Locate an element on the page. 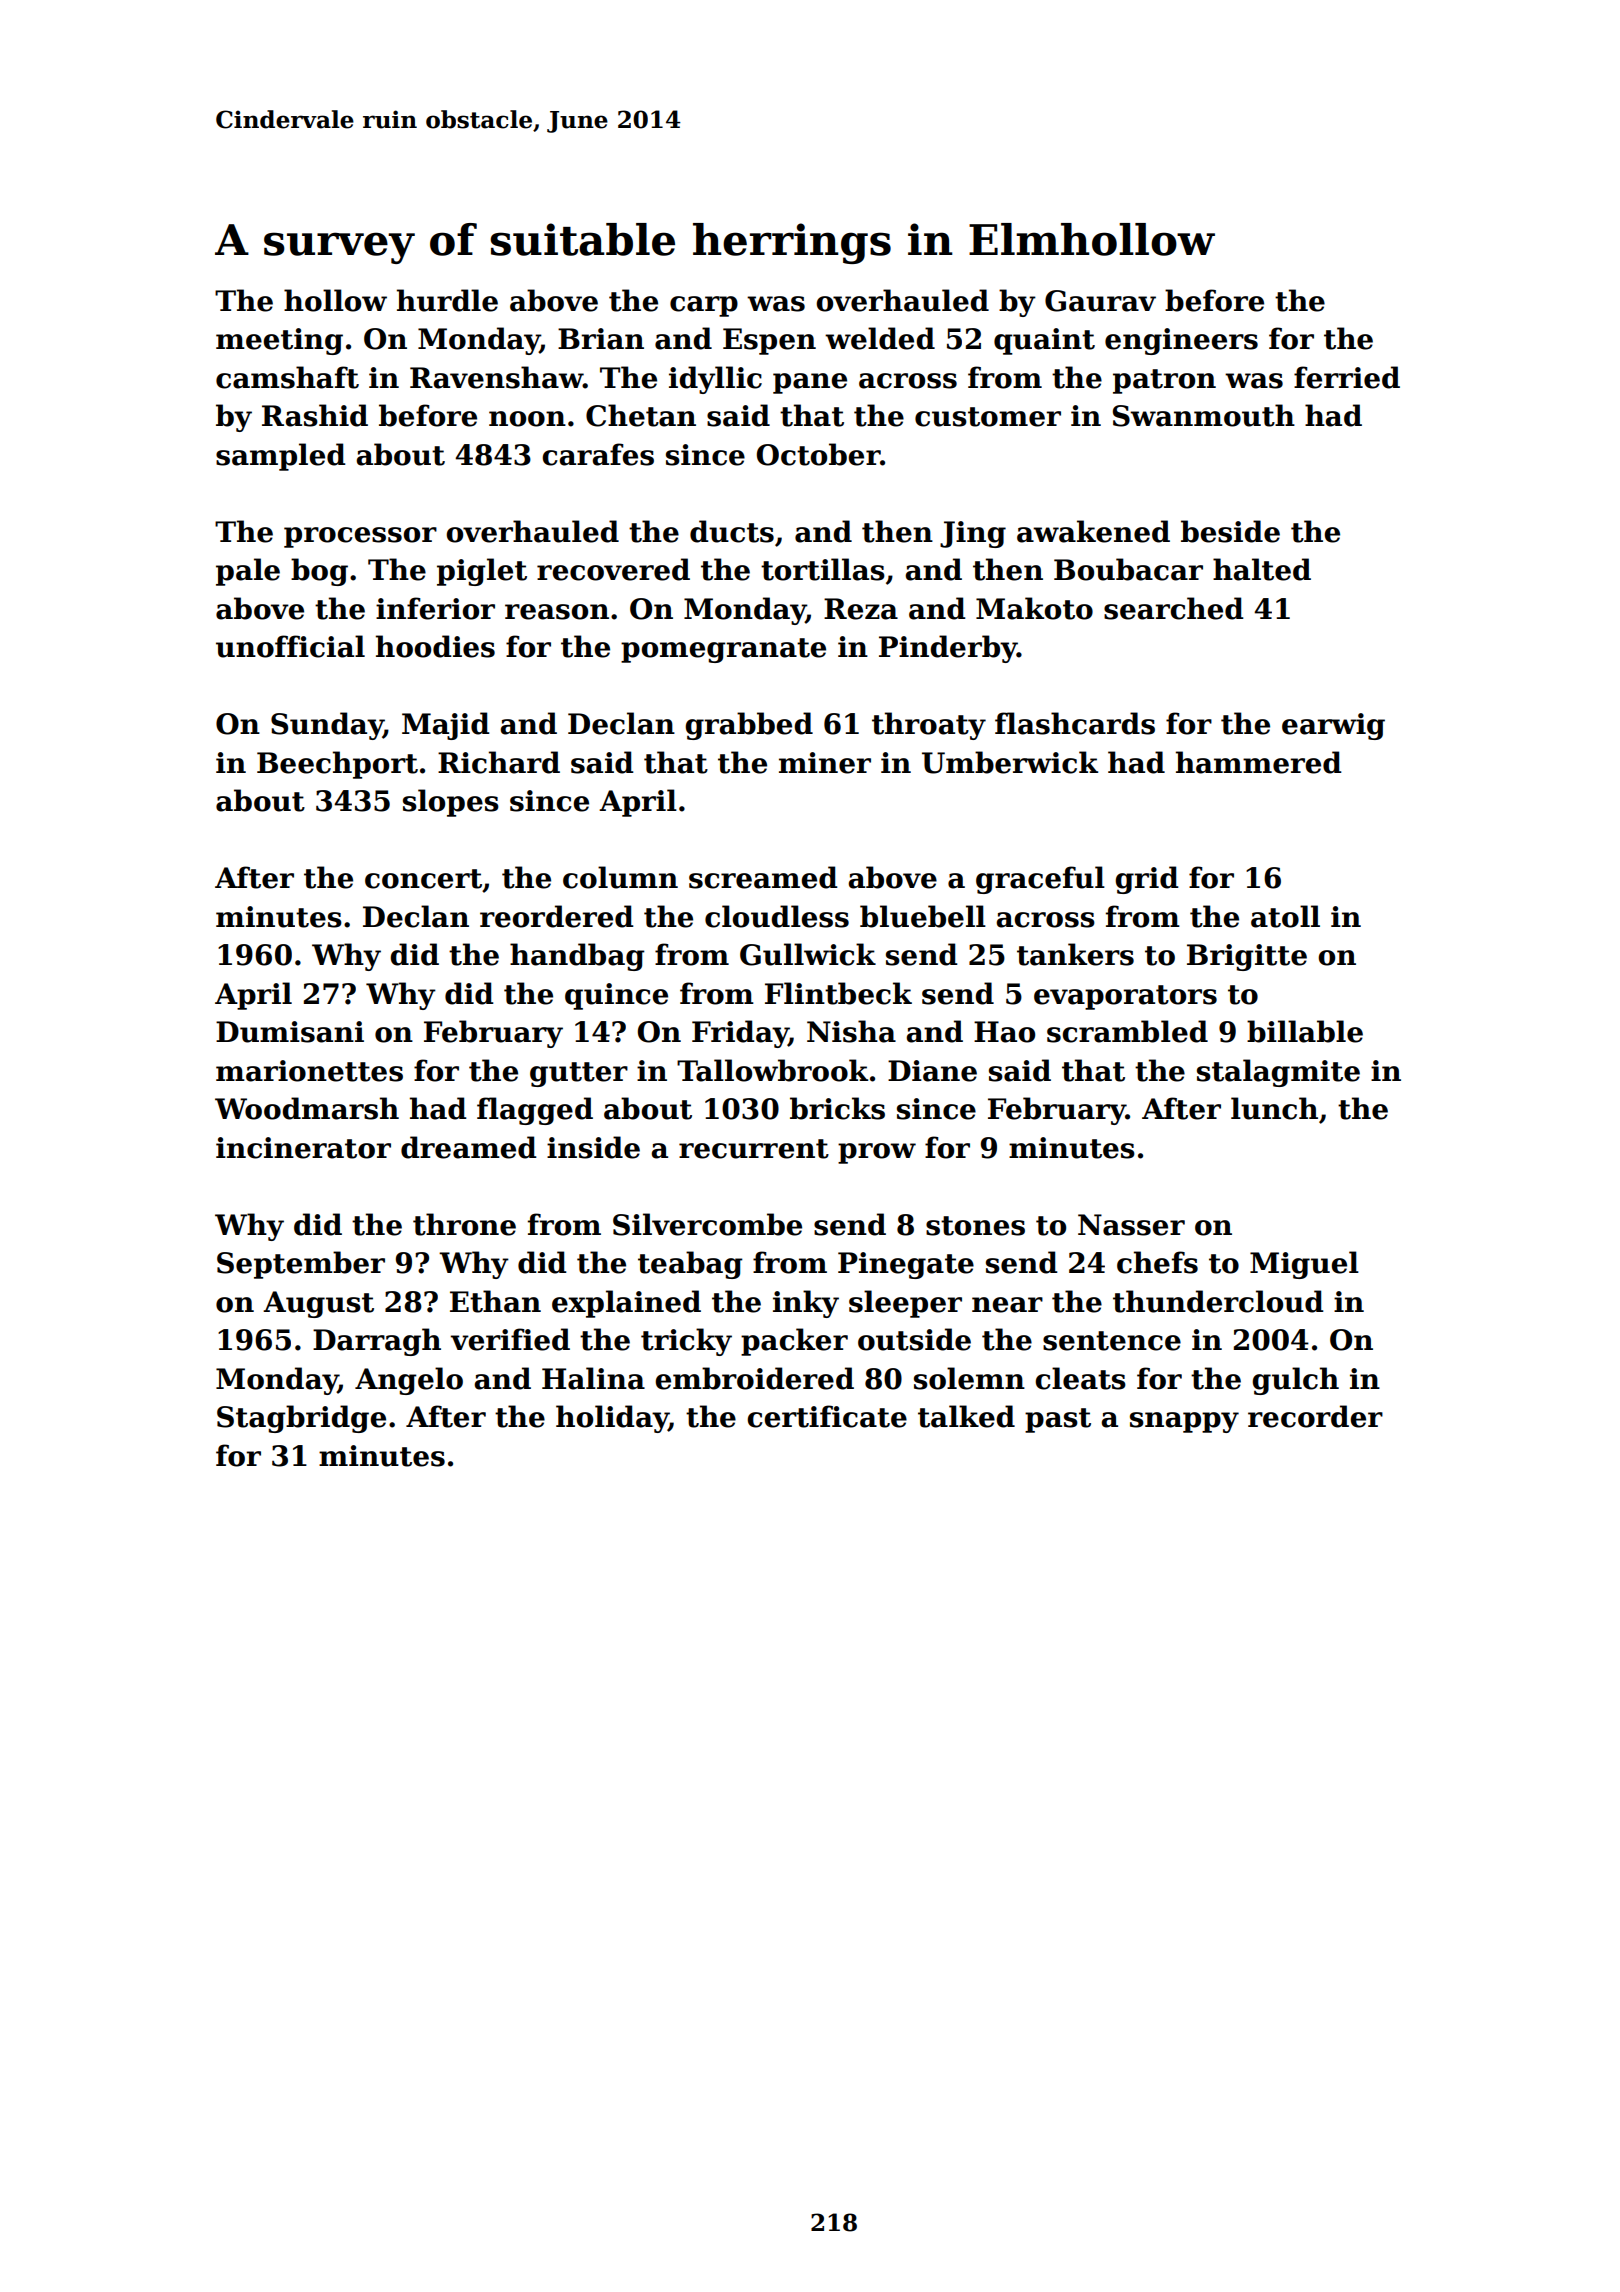 The width and height of the image is (1620, 2292). reason is located at coordinates (557, 612).
